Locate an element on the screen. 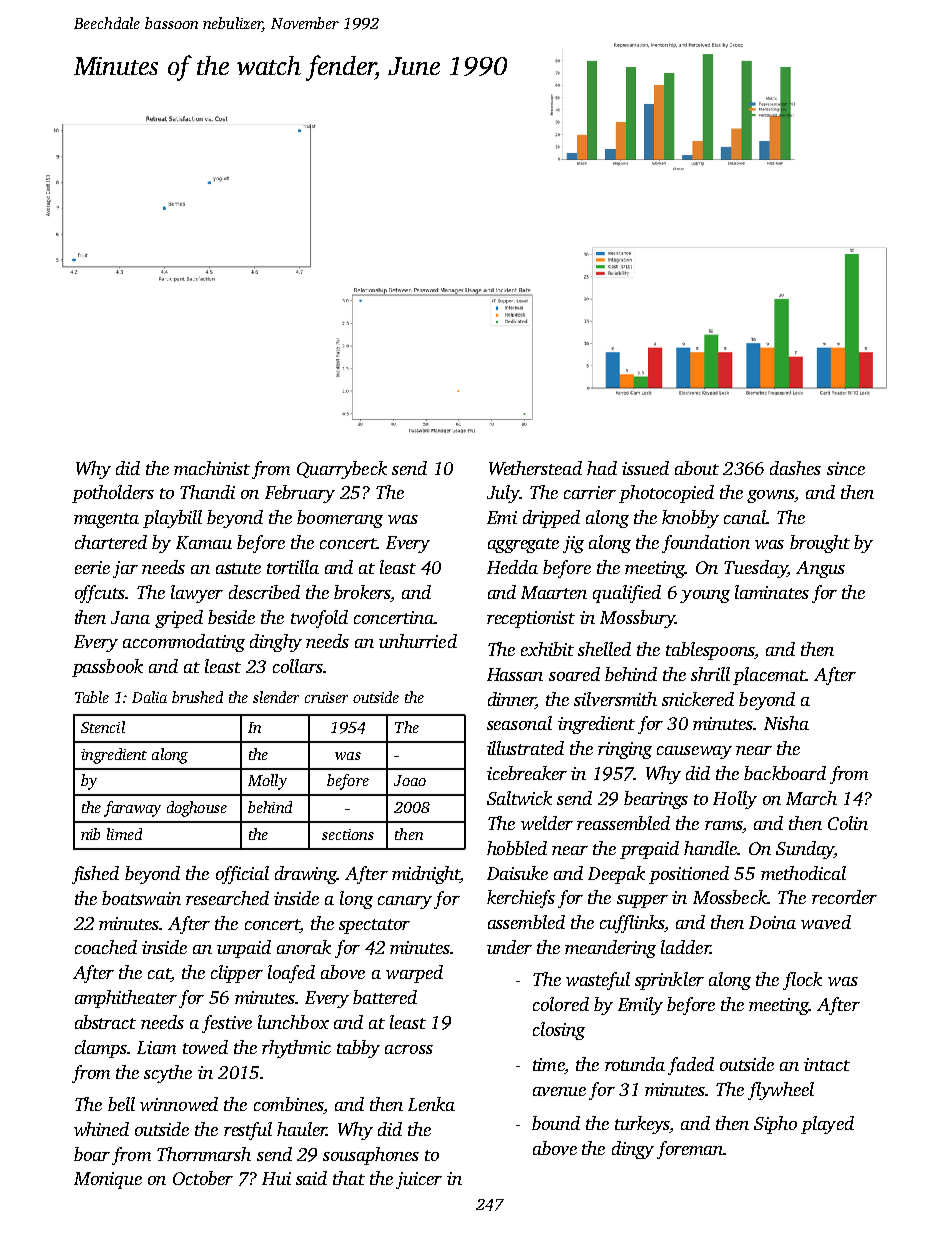 Image resolution: width=952 pixels, height=1233 pixels. brokers is located at coordinates (362, 592).
